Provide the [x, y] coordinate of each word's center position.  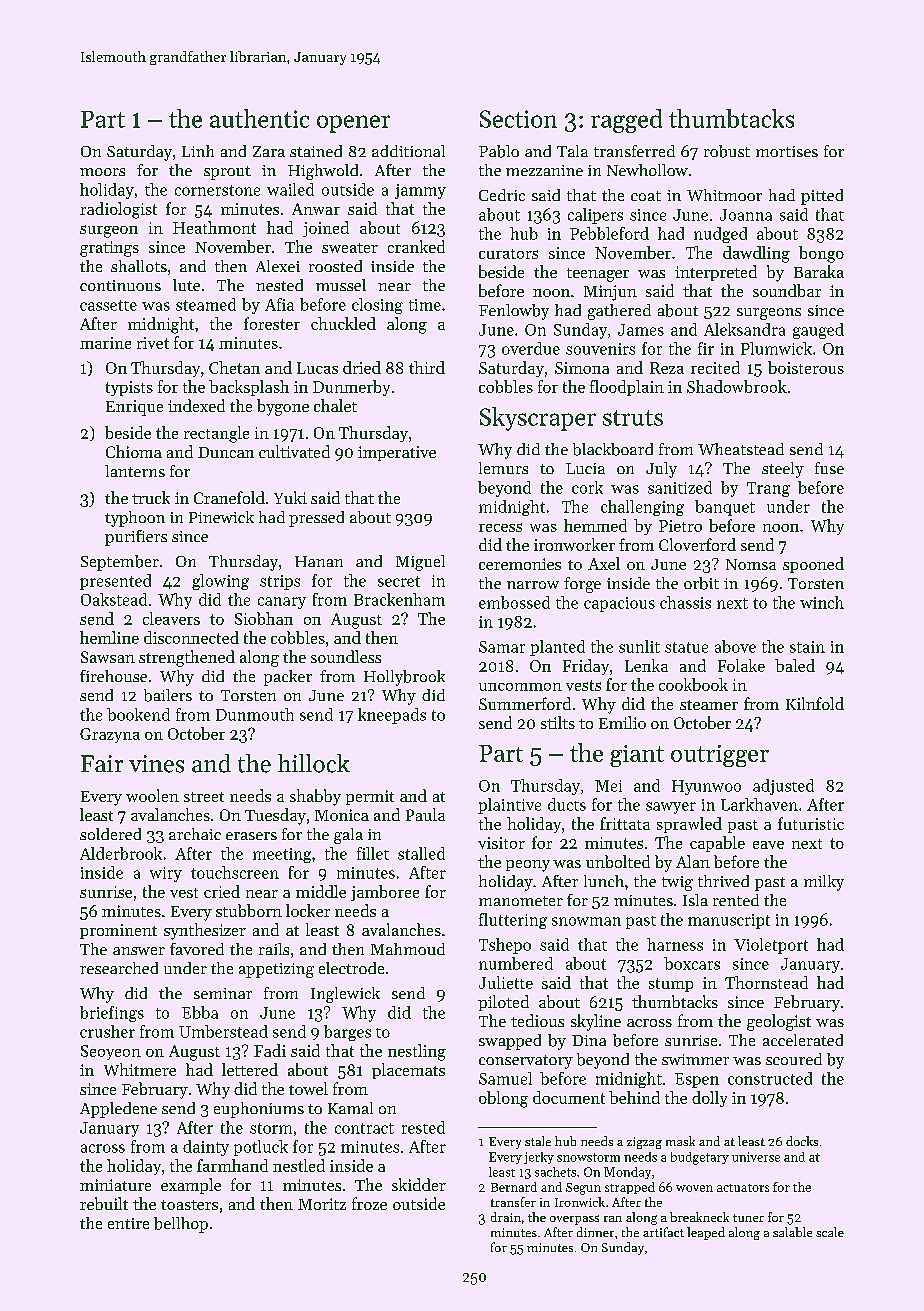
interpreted [716, 273]
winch [822, 602]
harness [675, 944]
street [204, 797]
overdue [531, 348]
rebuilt [104, 1203]
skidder [419, 1184]
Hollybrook [404, 678]
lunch [604, 881]
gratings [109, 249]
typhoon [135, 519]
